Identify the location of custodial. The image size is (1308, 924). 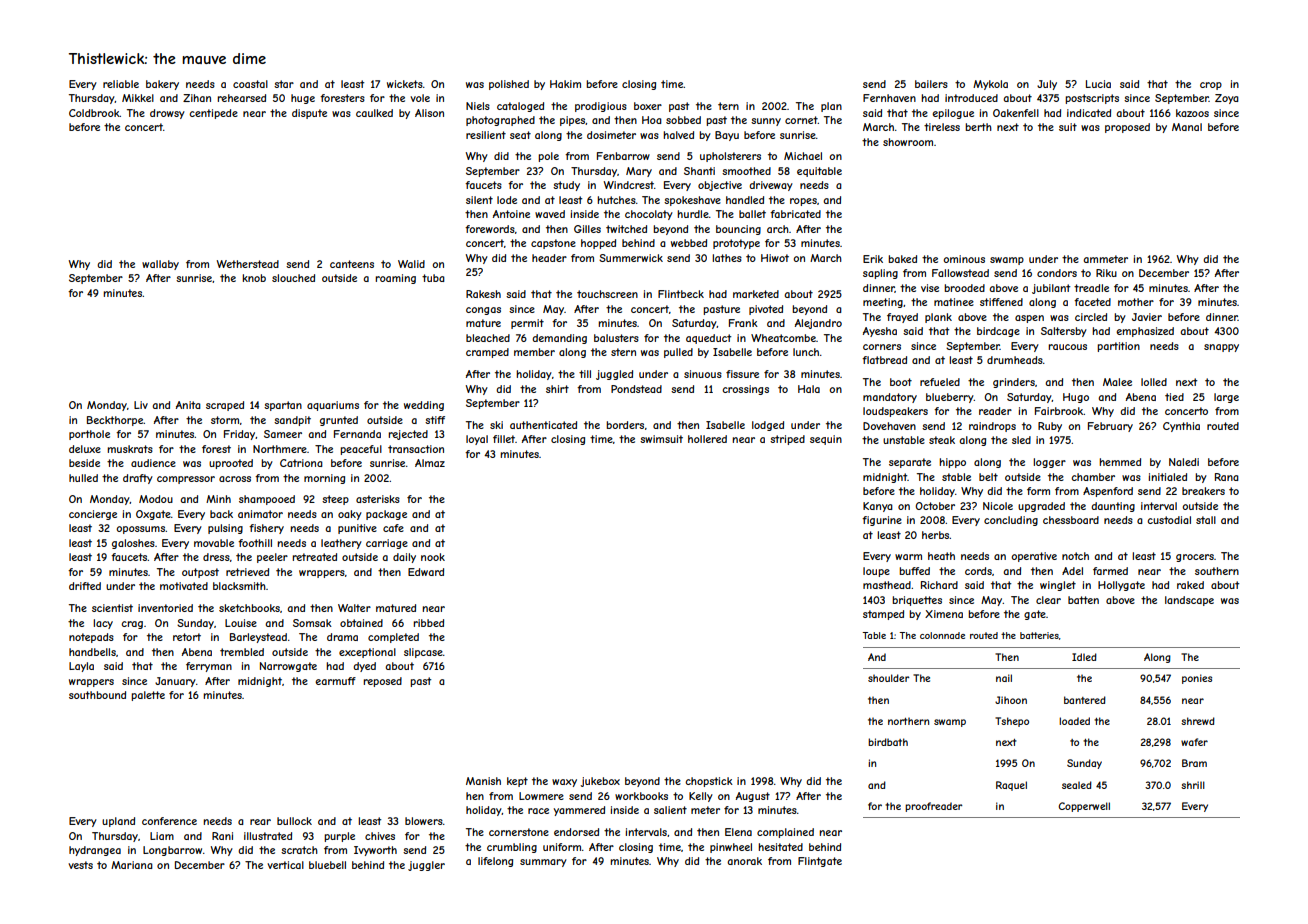
(1169, 520).
